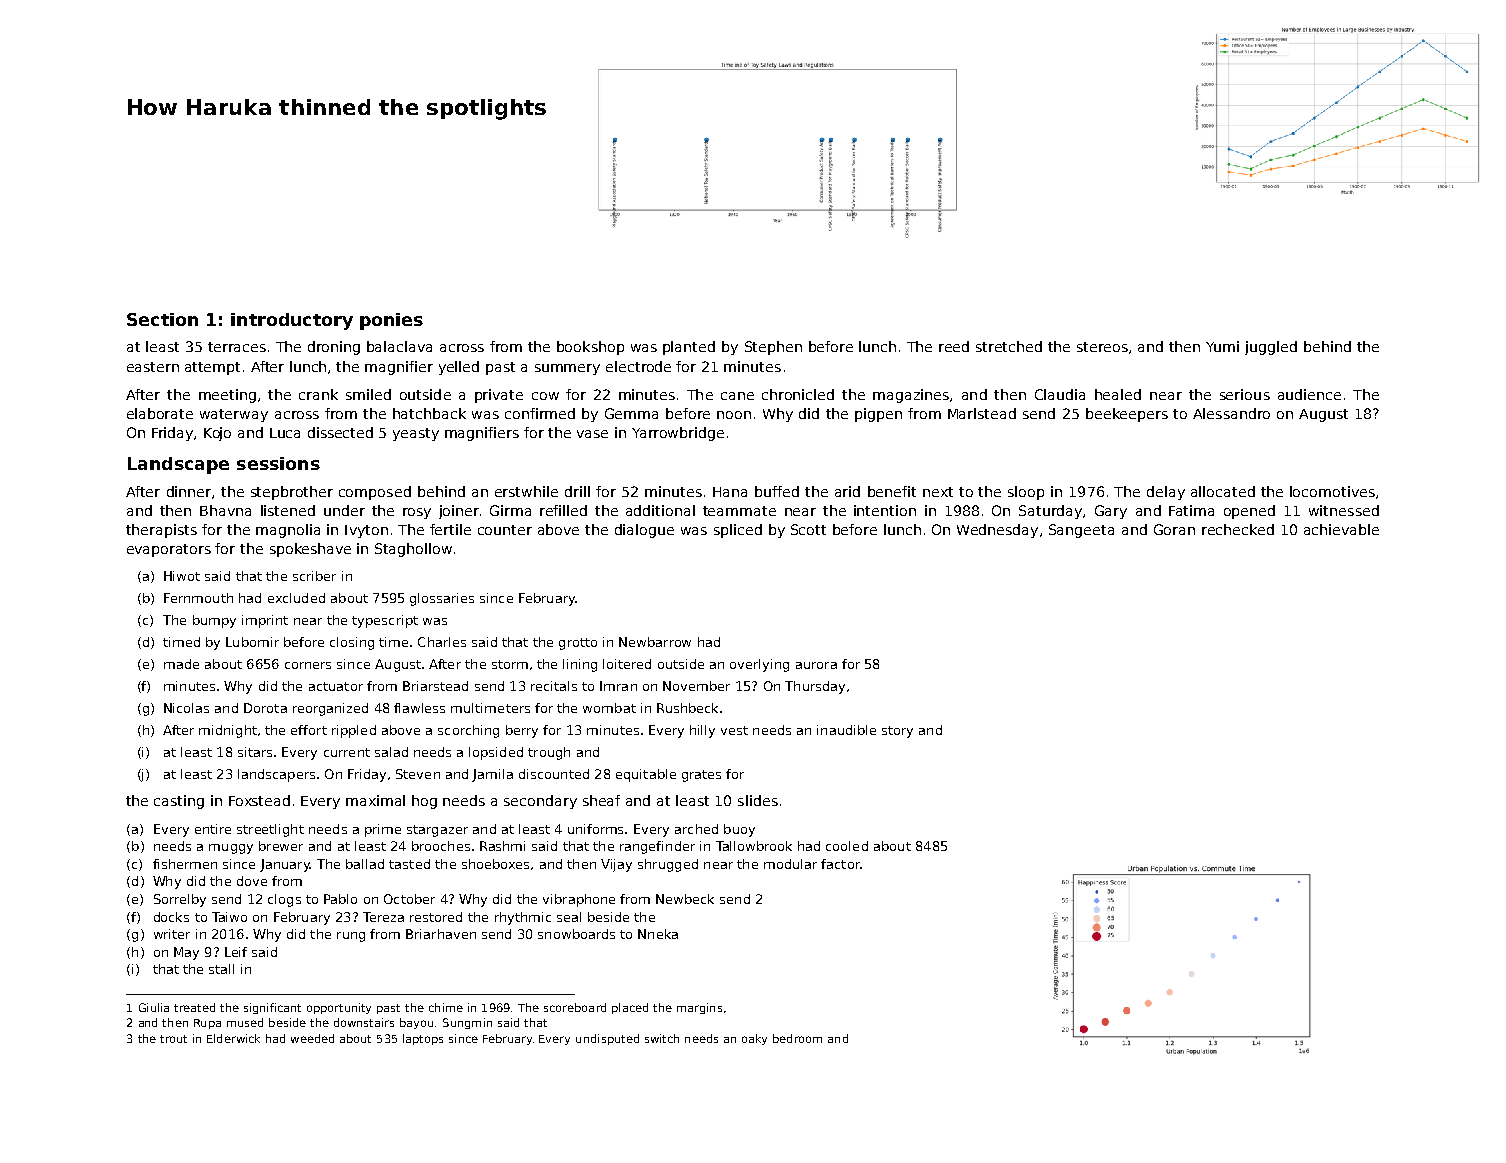 This image has height=1163, width=1506. What do you see at coordinates (730, 492) in the image?
I see `Hana` at bounding box center [730, 492].
